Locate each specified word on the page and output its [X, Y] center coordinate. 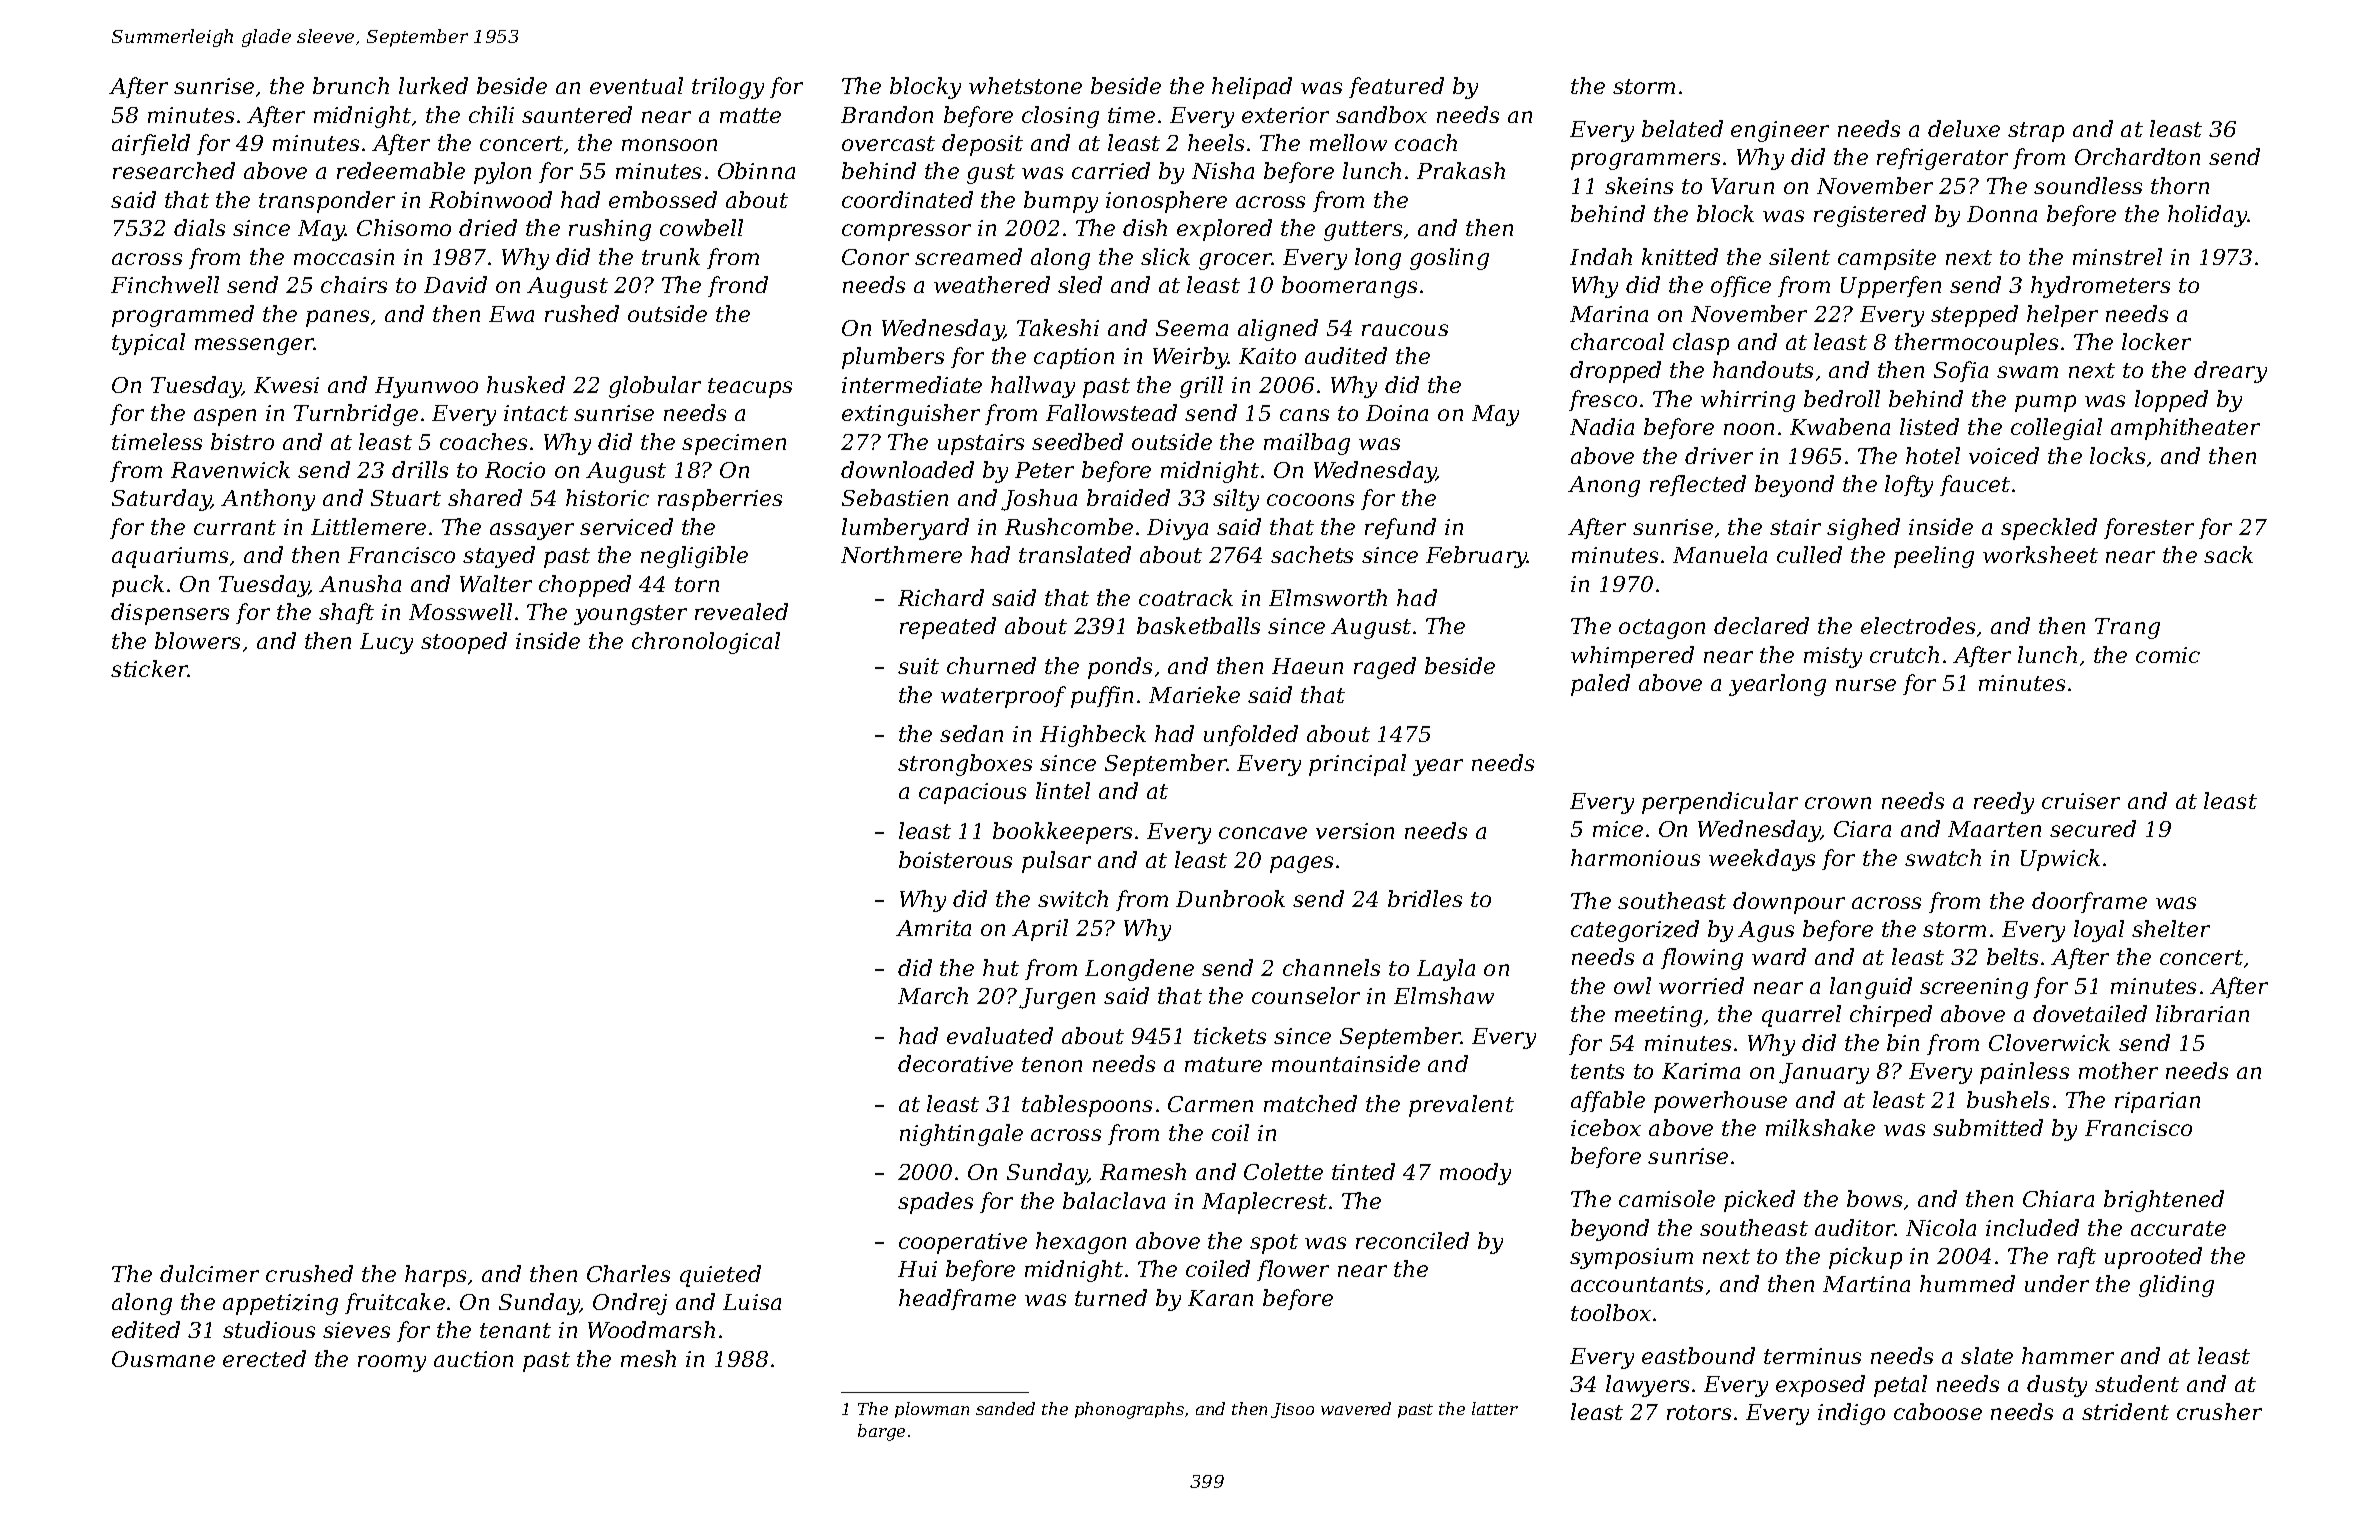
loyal [2099, 931]
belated [1682, 128]
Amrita [933, 928]
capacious [972, 793]
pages [1301, 864]
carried [1111, 170]
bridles [1425, 898]
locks [2117, 455]
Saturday [162, 500]
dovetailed [2090, 1013]
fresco [1603, 400]
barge [881, 1432]
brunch [351, 85]
